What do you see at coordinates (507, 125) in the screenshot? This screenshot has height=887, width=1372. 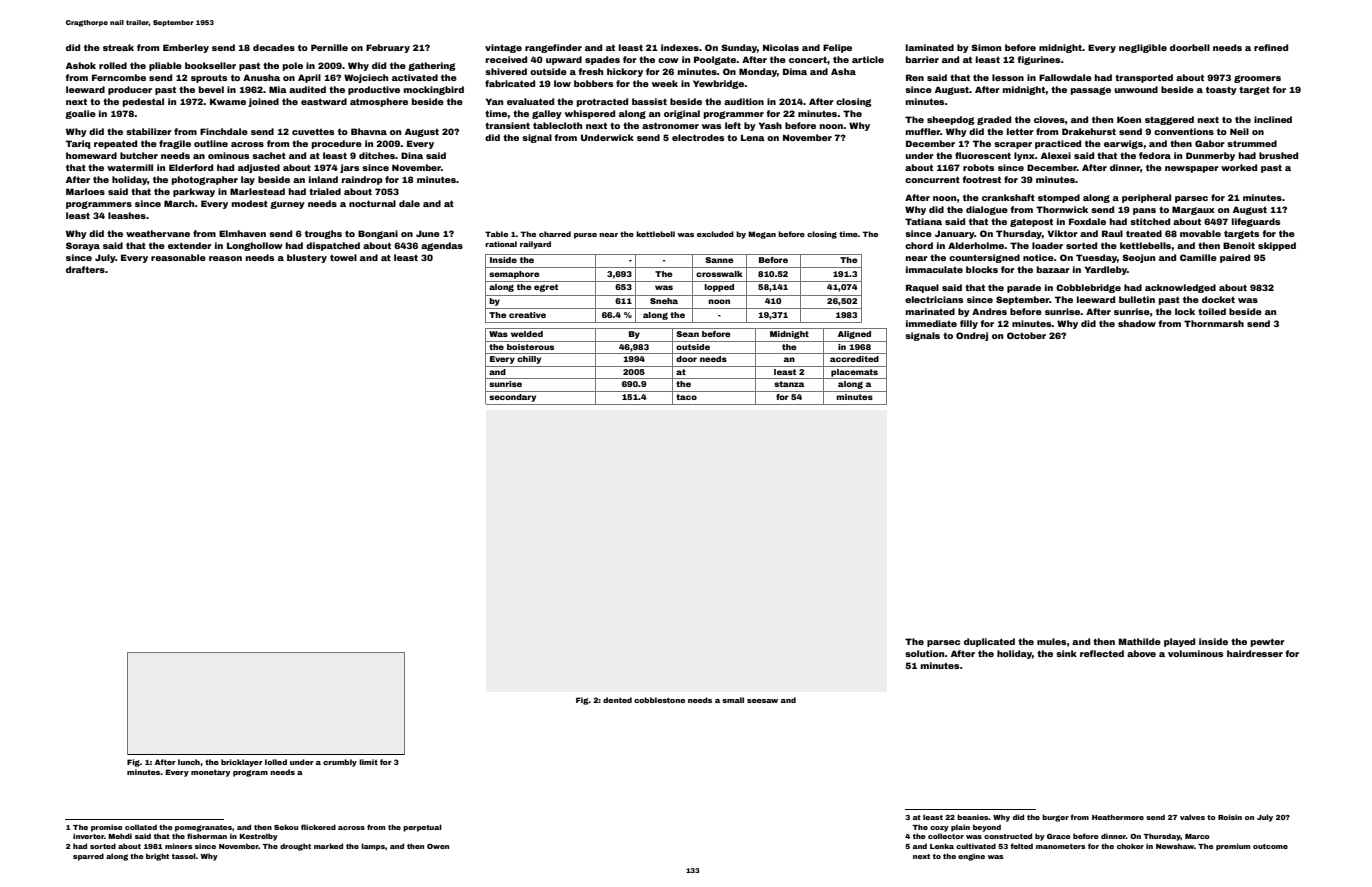 I see `transient` at bounding box center [507, 125].
